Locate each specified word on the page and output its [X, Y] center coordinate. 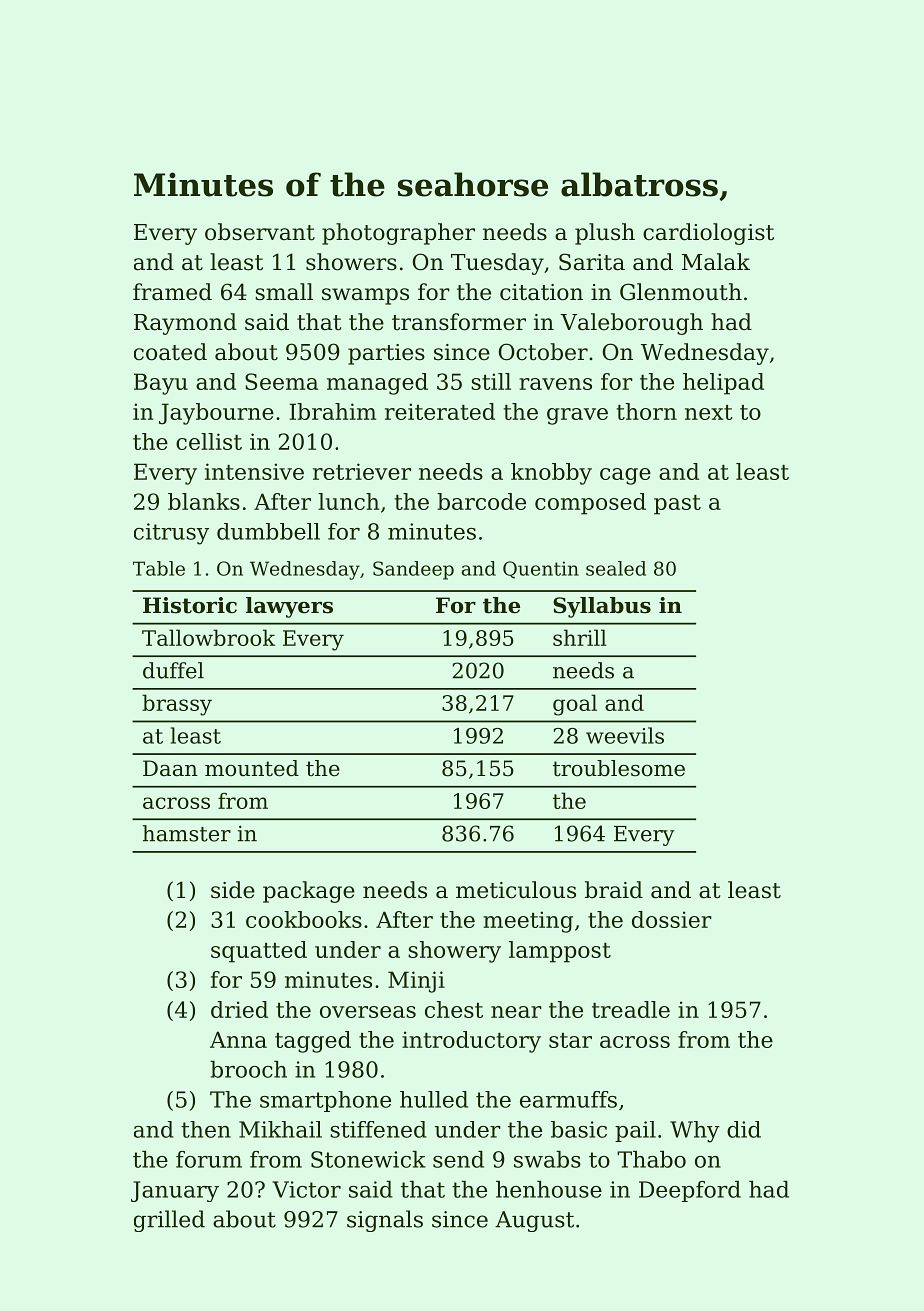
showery [454, 952]
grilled [169, 1221]
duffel [173, 670]
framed [172, 292]
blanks [204, 501]
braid [614, 890]
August [534, 1221]
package [309, 892]
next [709, 412]
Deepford [690, 1191]
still [491, 381]
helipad [723, 384]
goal [575, 705]
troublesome [619, 768]
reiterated [440, 411]
